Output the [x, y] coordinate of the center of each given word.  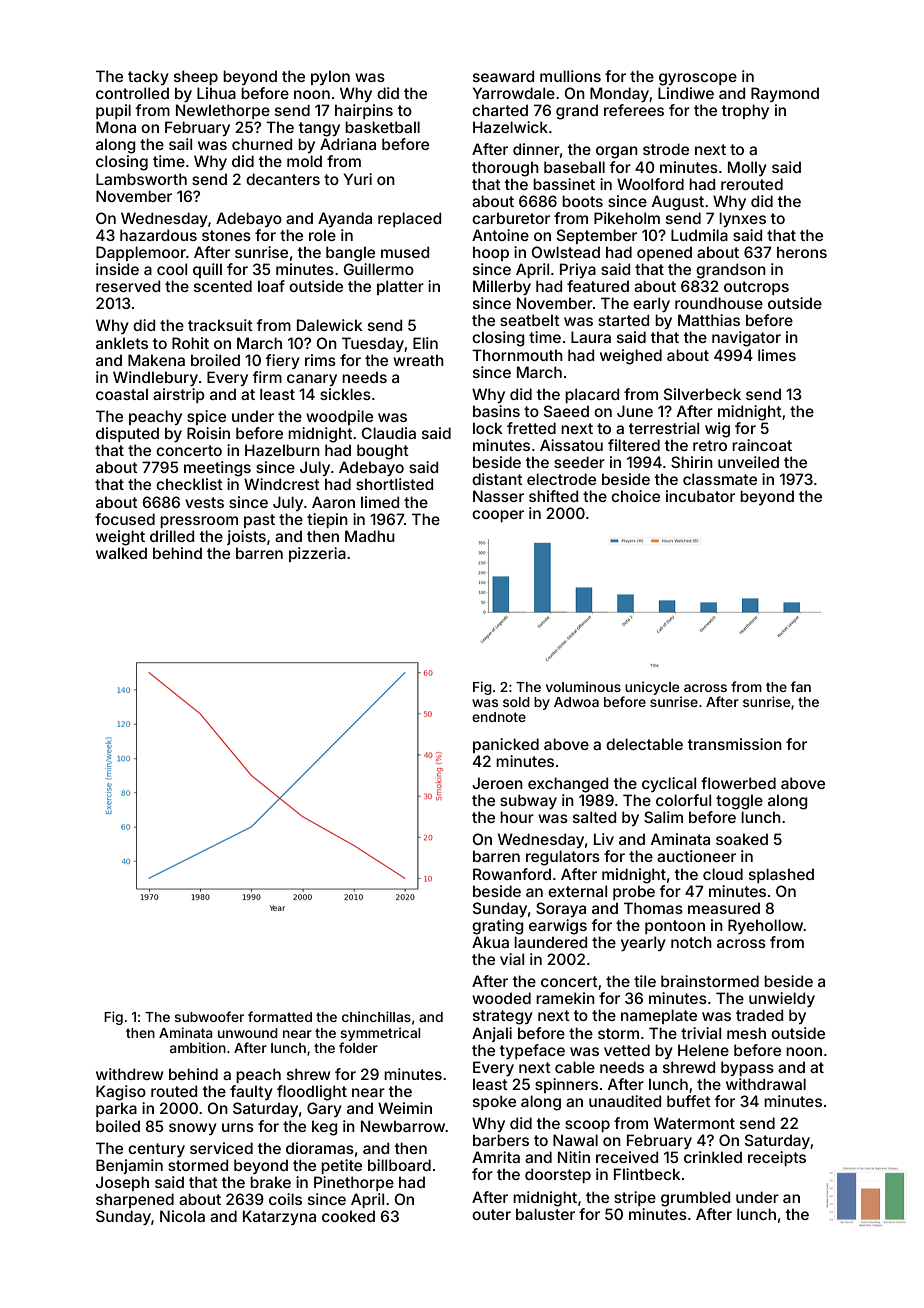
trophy [745, 111]
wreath [418, 360]
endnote [499, 717]
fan [801, 686]
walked [121, 553]
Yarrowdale [514, 93]
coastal [122, 394]
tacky [148, 77]
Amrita [496, 1157]
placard [592, 395]
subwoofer [209, 1016]
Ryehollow [766, 926]
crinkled [713, 1157]
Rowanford [512, 874]
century [156, 1150]
